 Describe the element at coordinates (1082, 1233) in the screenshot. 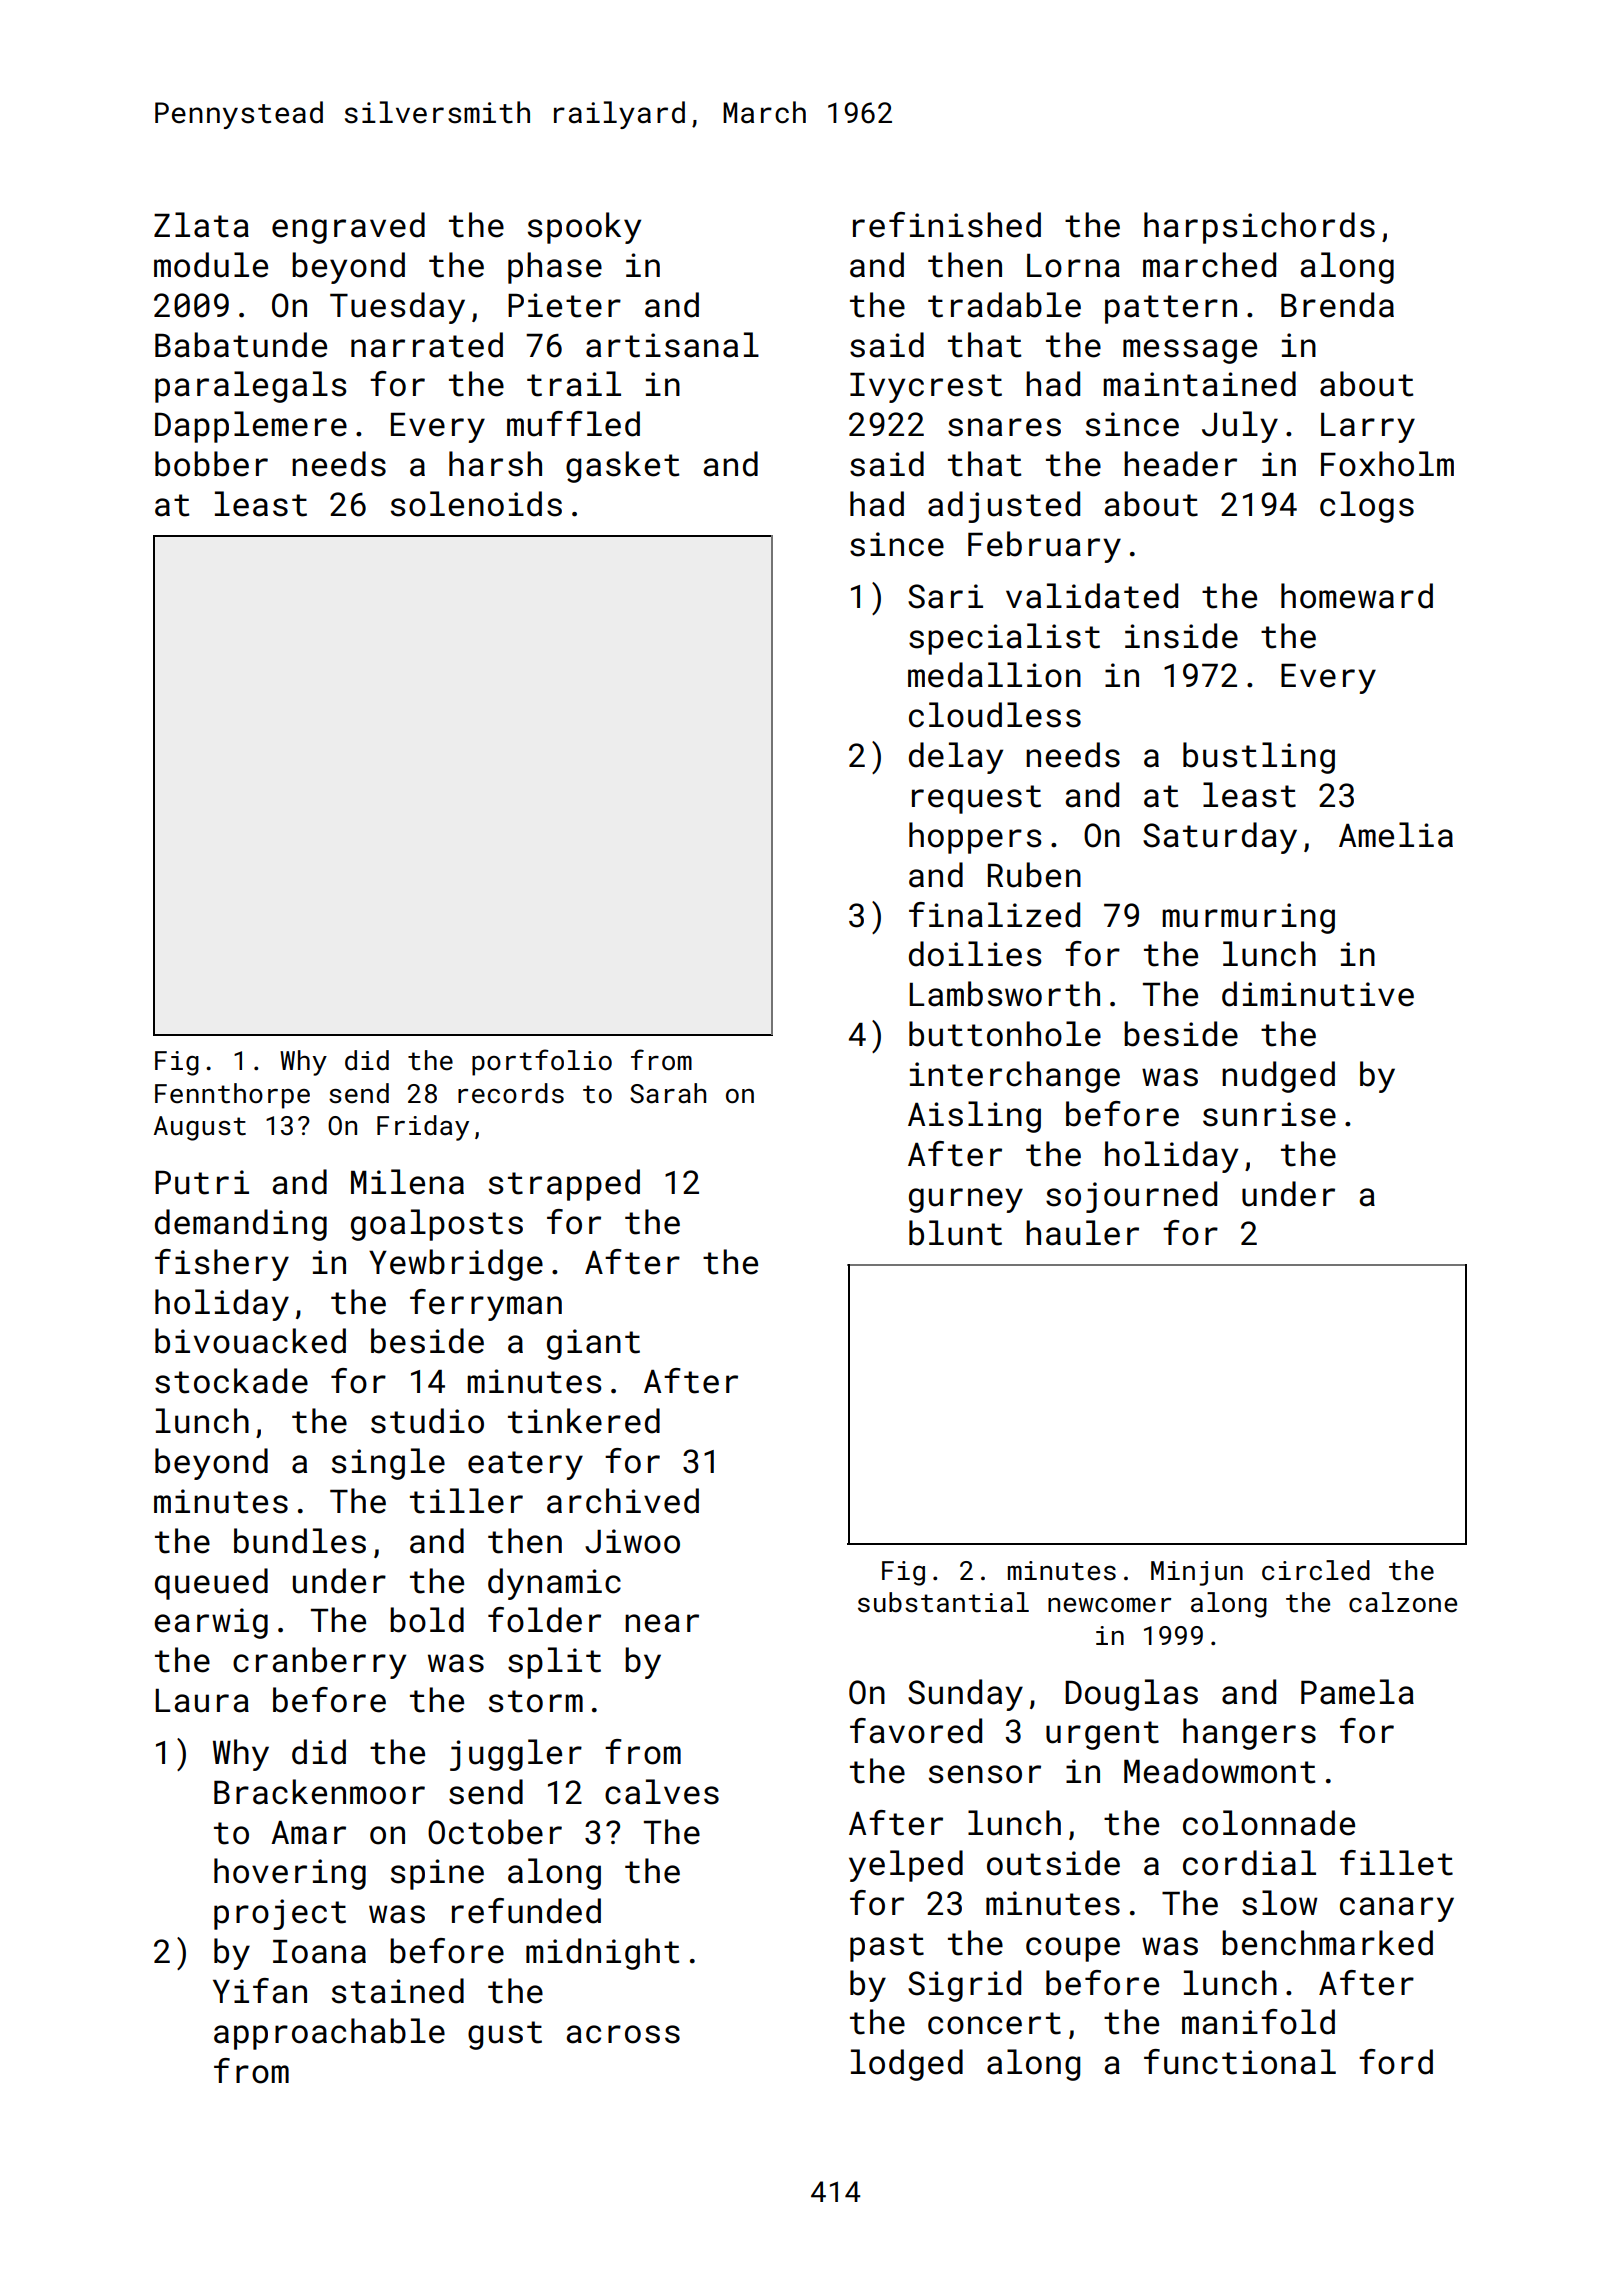

I see `hauler` at that location.
